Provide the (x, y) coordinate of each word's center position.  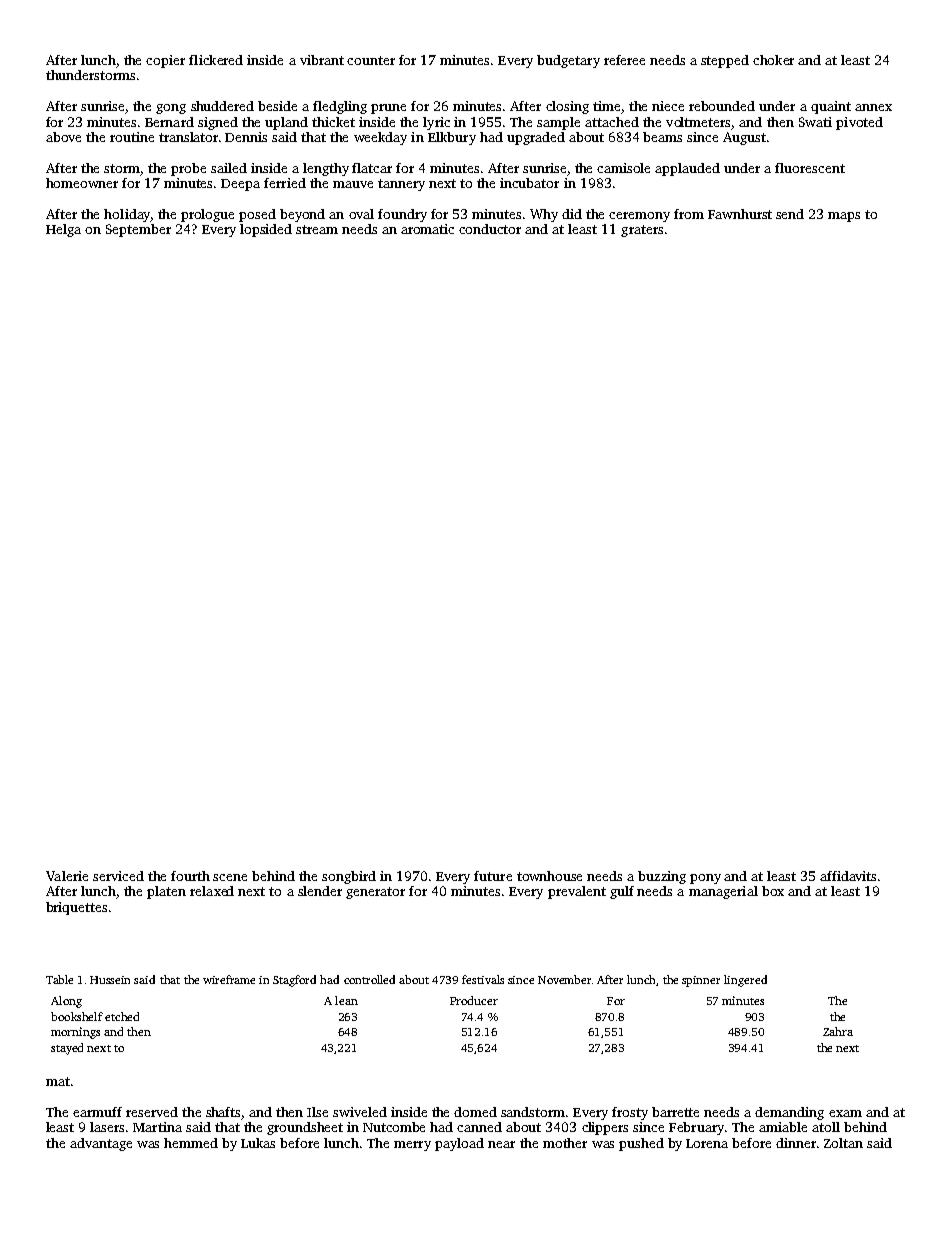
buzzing (662, 877)
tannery (401, 185)
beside (277, 106)
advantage (101, 1144)
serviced (118, 876)
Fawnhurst (740, 214)
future (493, 876)
